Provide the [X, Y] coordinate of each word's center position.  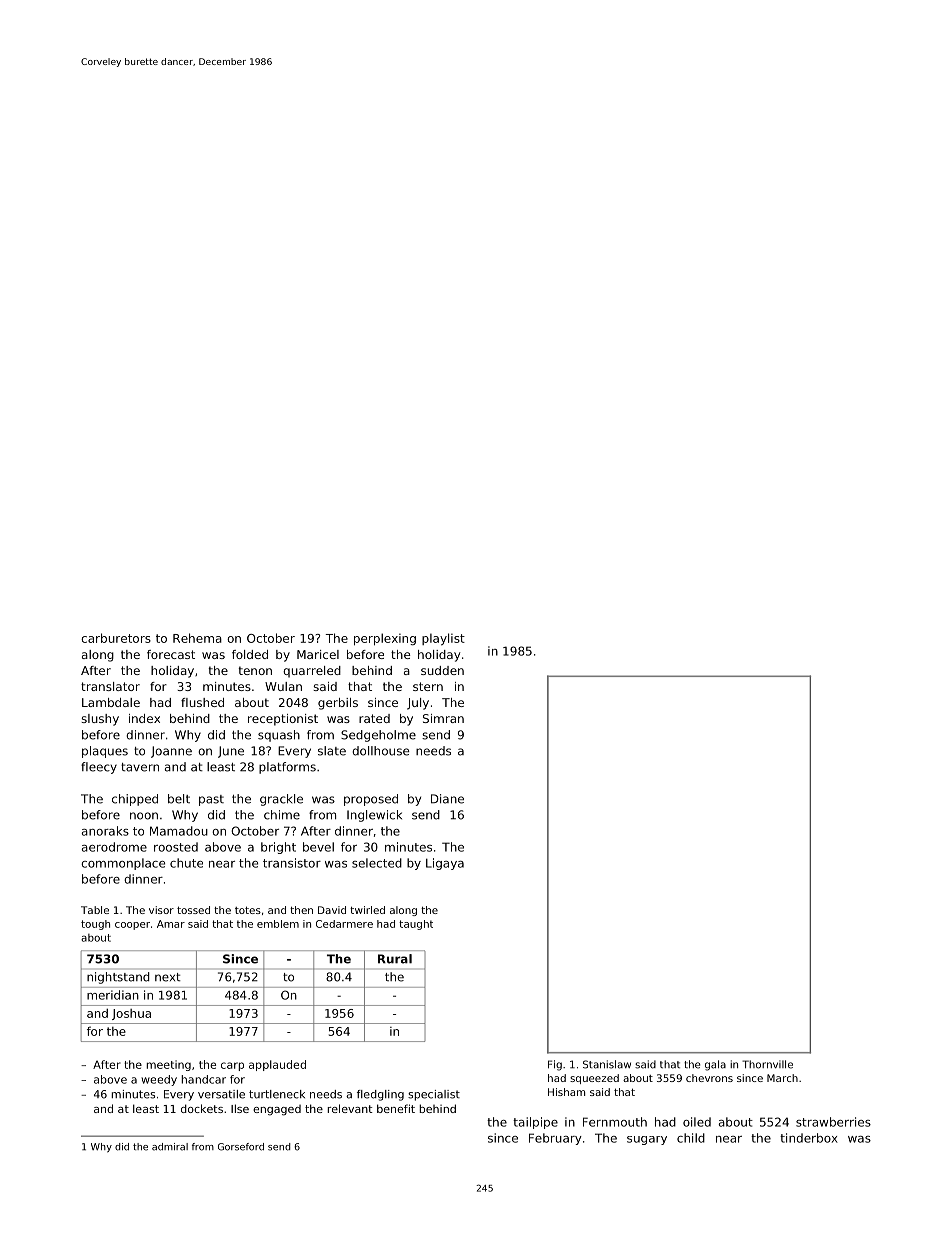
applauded [277, 1065]
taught [416, 925]
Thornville [767, 1064]
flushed [202, 702]
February [555, 1139]
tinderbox [809, 1138]
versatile [221, 1094]
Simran [443, 718]
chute [186, 863]
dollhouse [380, 751]
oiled [697, 1122]
